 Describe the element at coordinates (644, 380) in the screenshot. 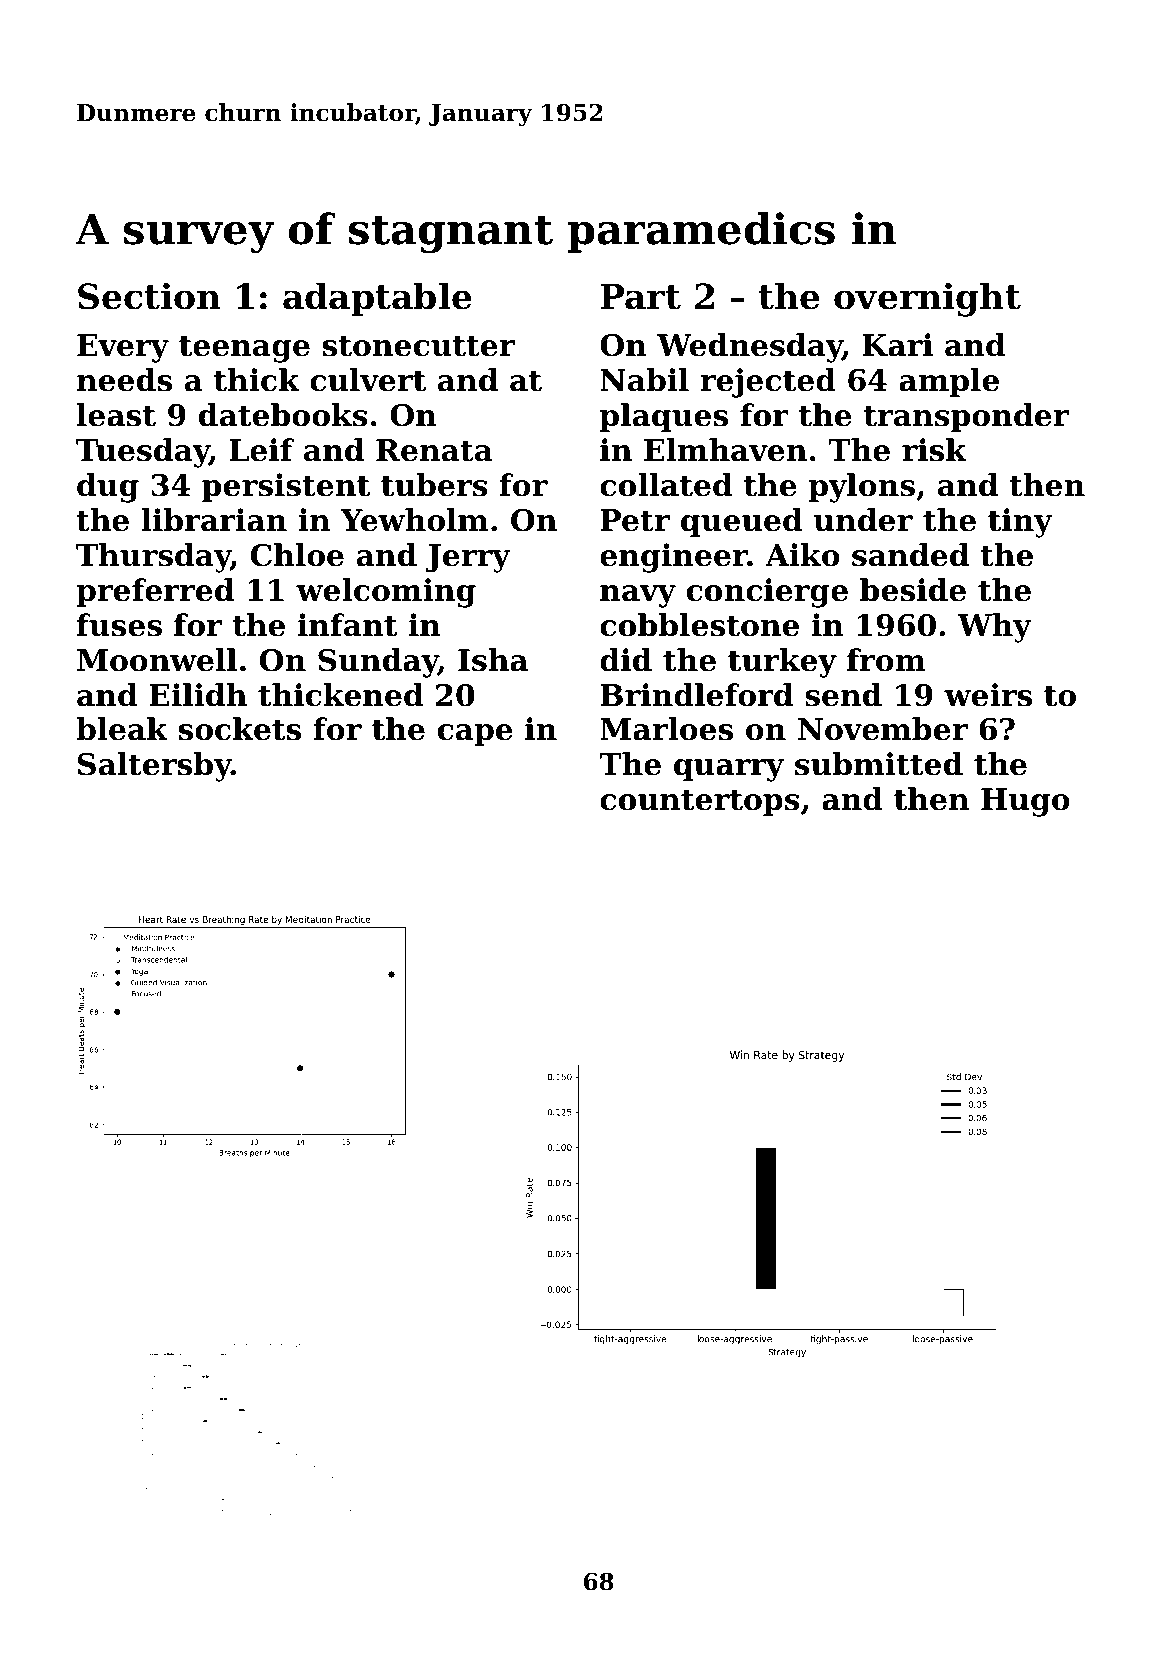

I see `Nabil` at that location.
